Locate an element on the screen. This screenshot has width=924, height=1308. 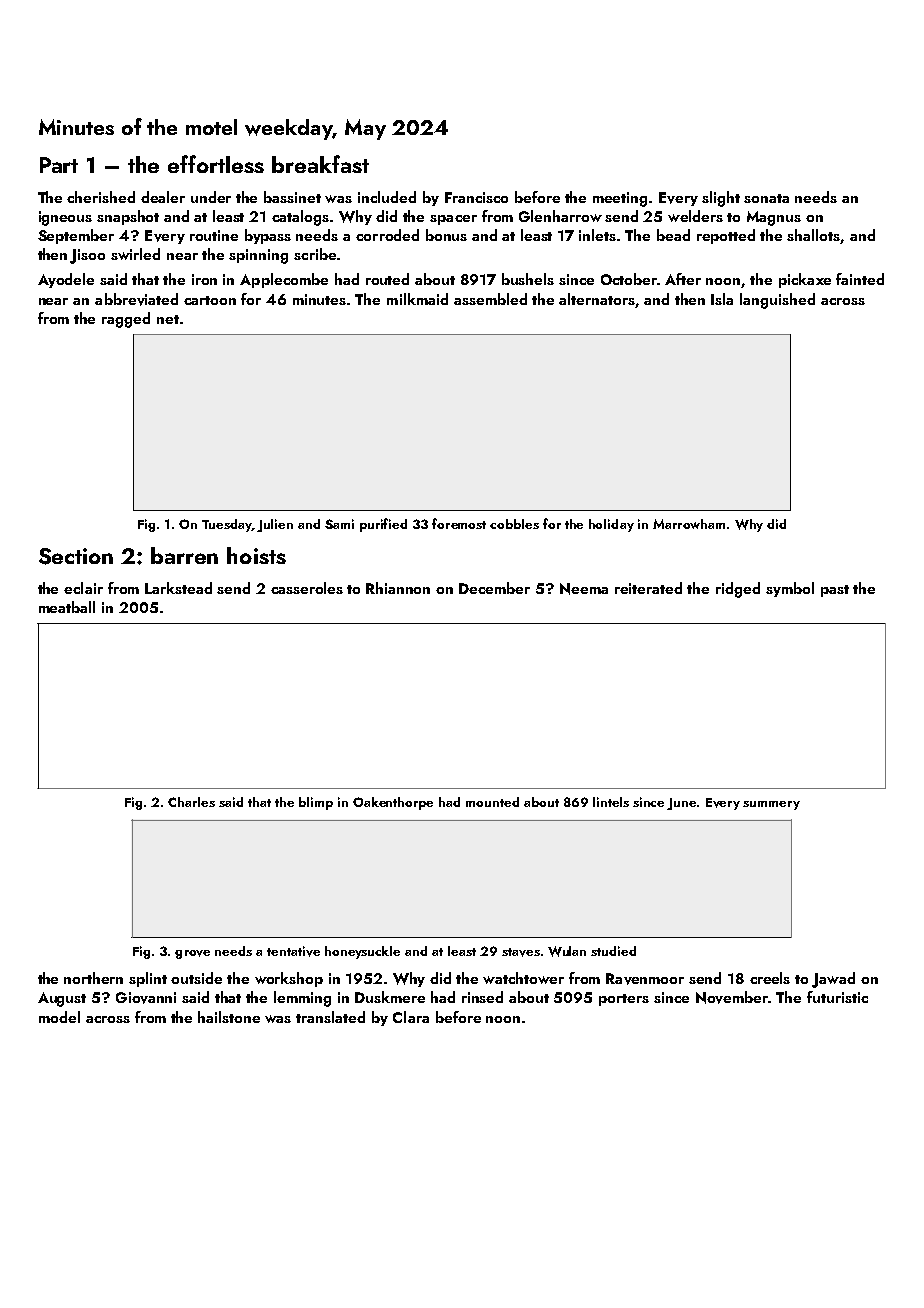
cherished is located at coordinates (101, 197).
